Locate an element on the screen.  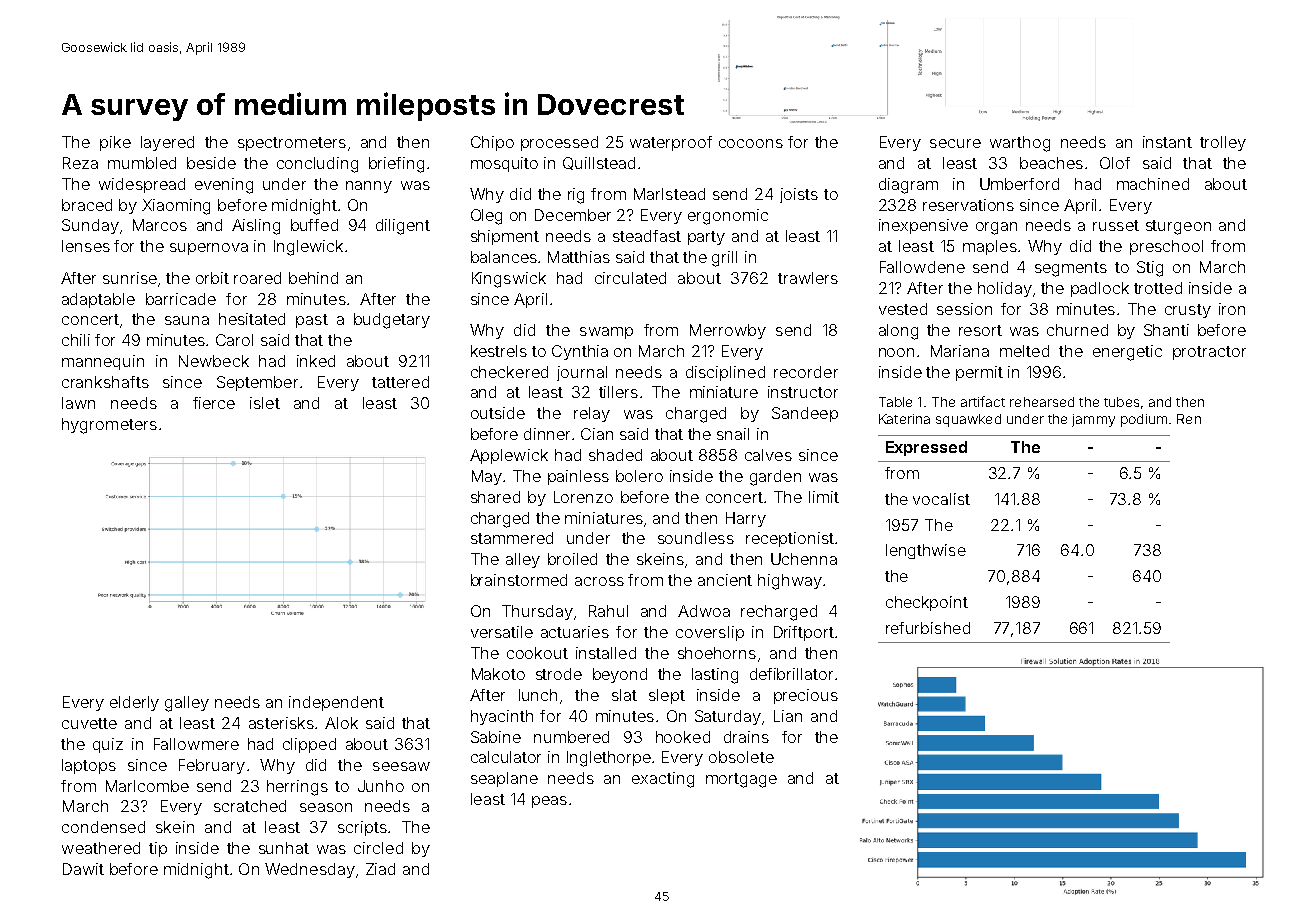
rehearsed is located at coordinates (1042, 402).
